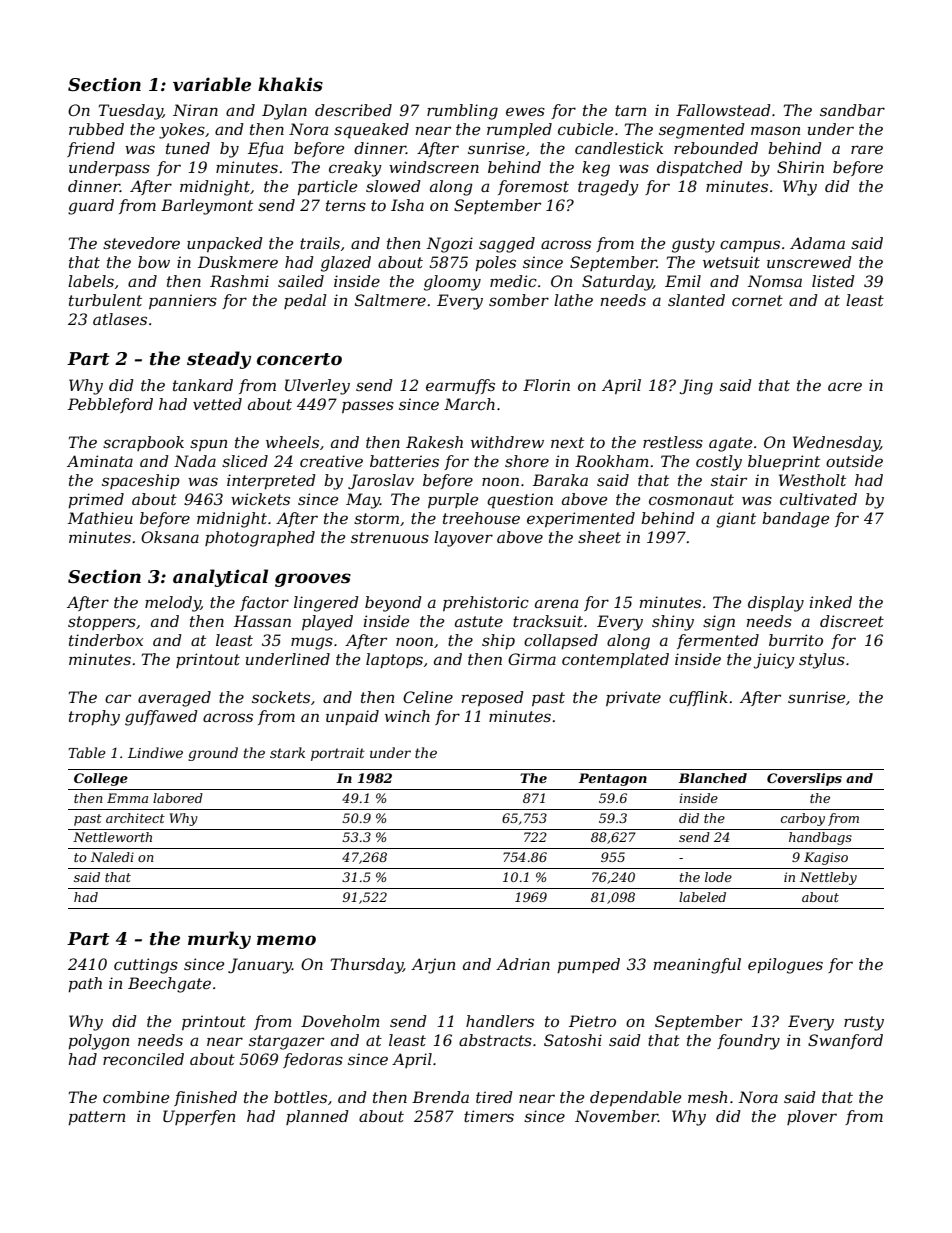  Describe the element at coordinates (828, 878) in the image. I see `Nettleby` at that location.
